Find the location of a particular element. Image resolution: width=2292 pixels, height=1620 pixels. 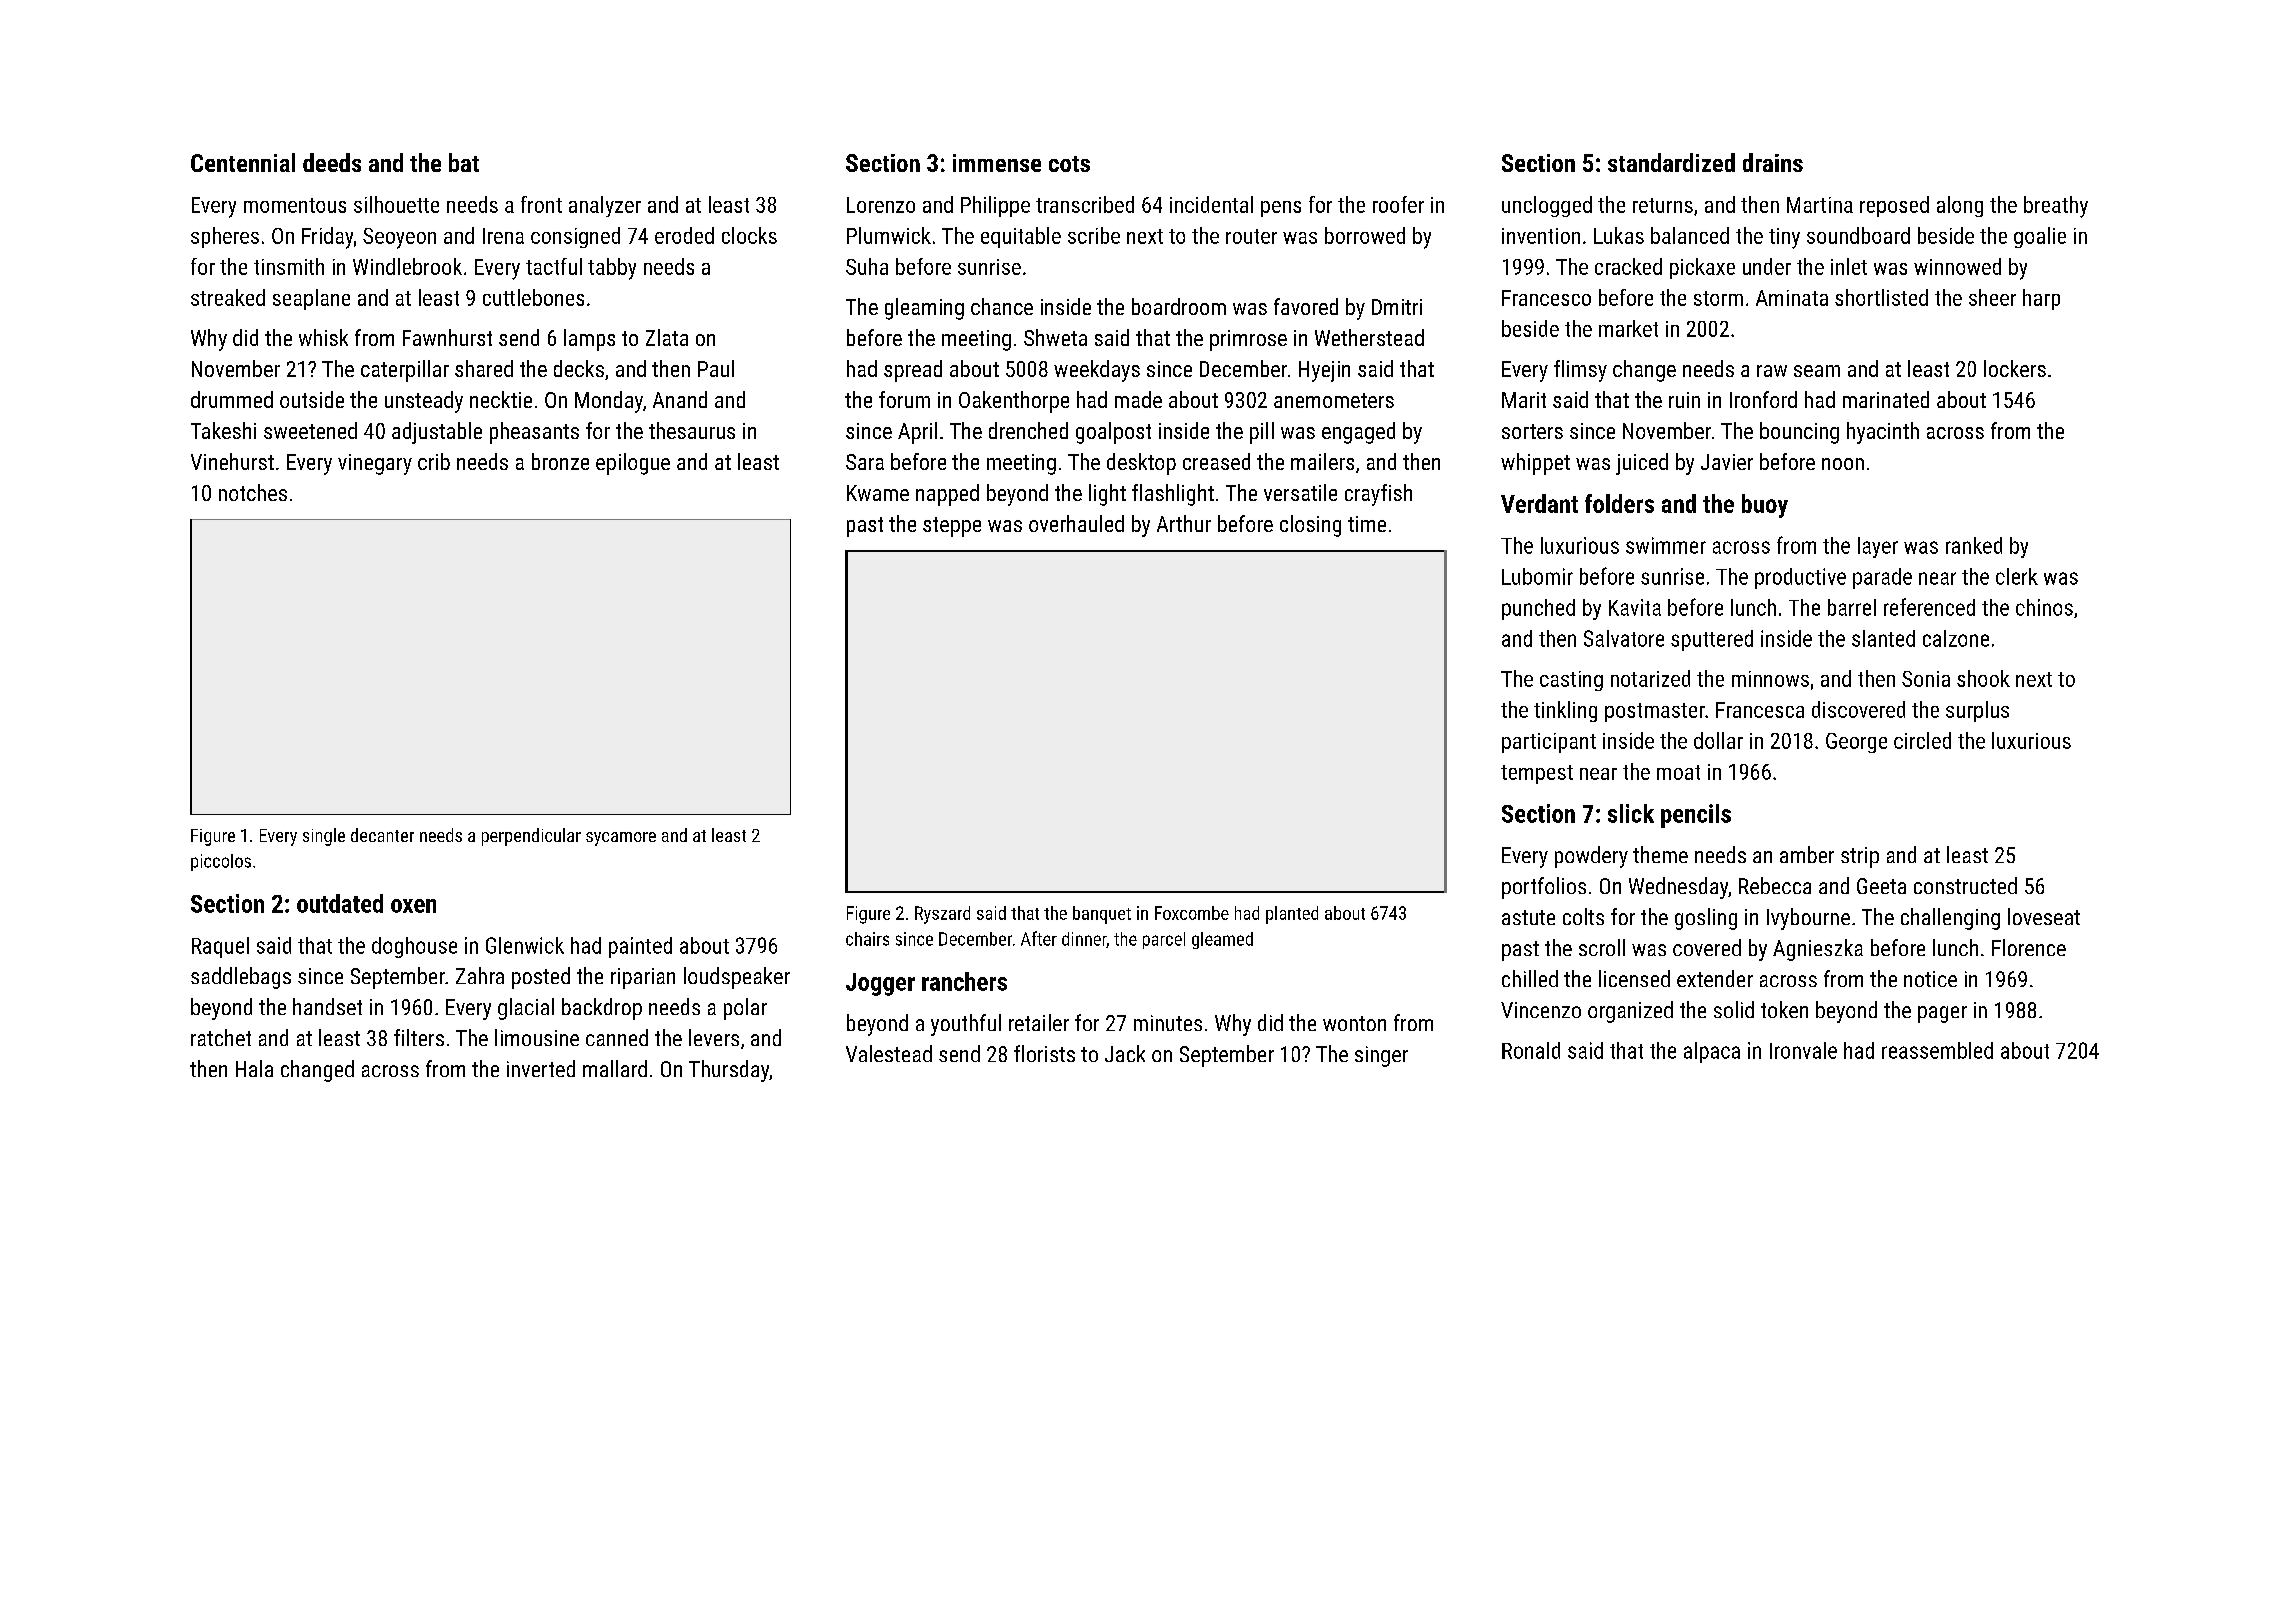

Raquel is located at coordinates (220, 947).
